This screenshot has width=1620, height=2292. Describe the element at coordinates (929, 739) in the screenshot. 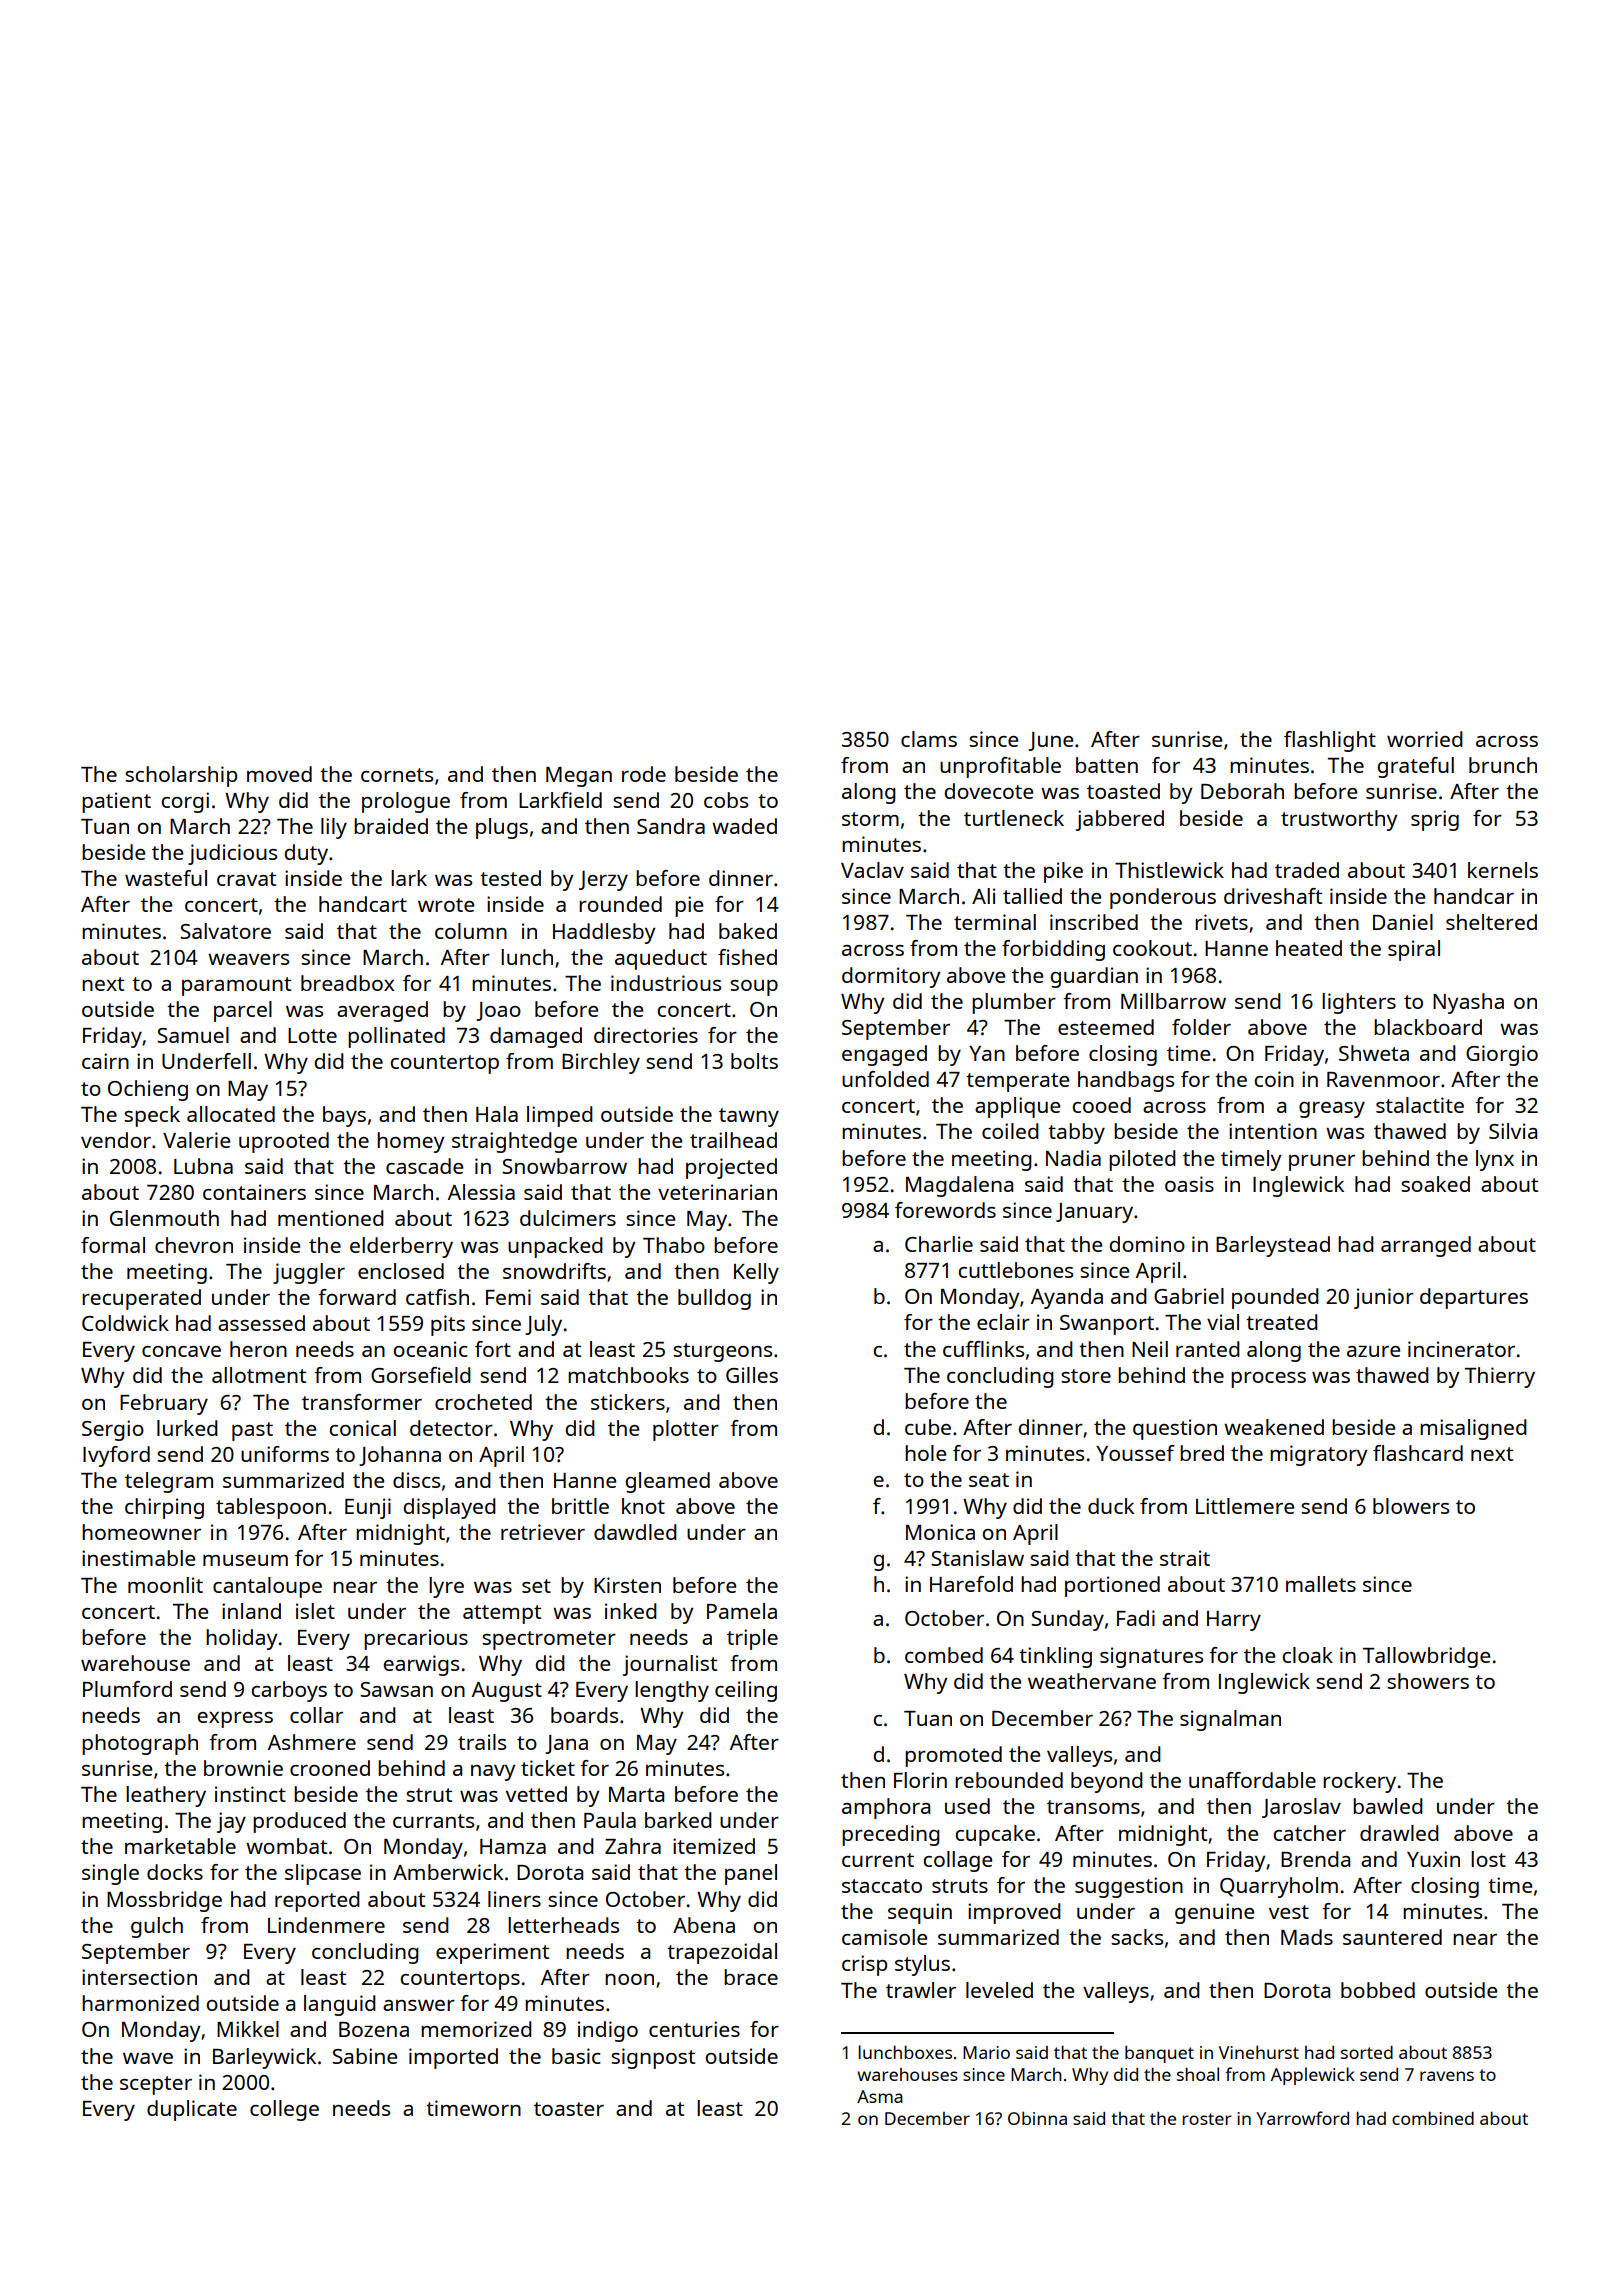

I see `clams` at that location.
